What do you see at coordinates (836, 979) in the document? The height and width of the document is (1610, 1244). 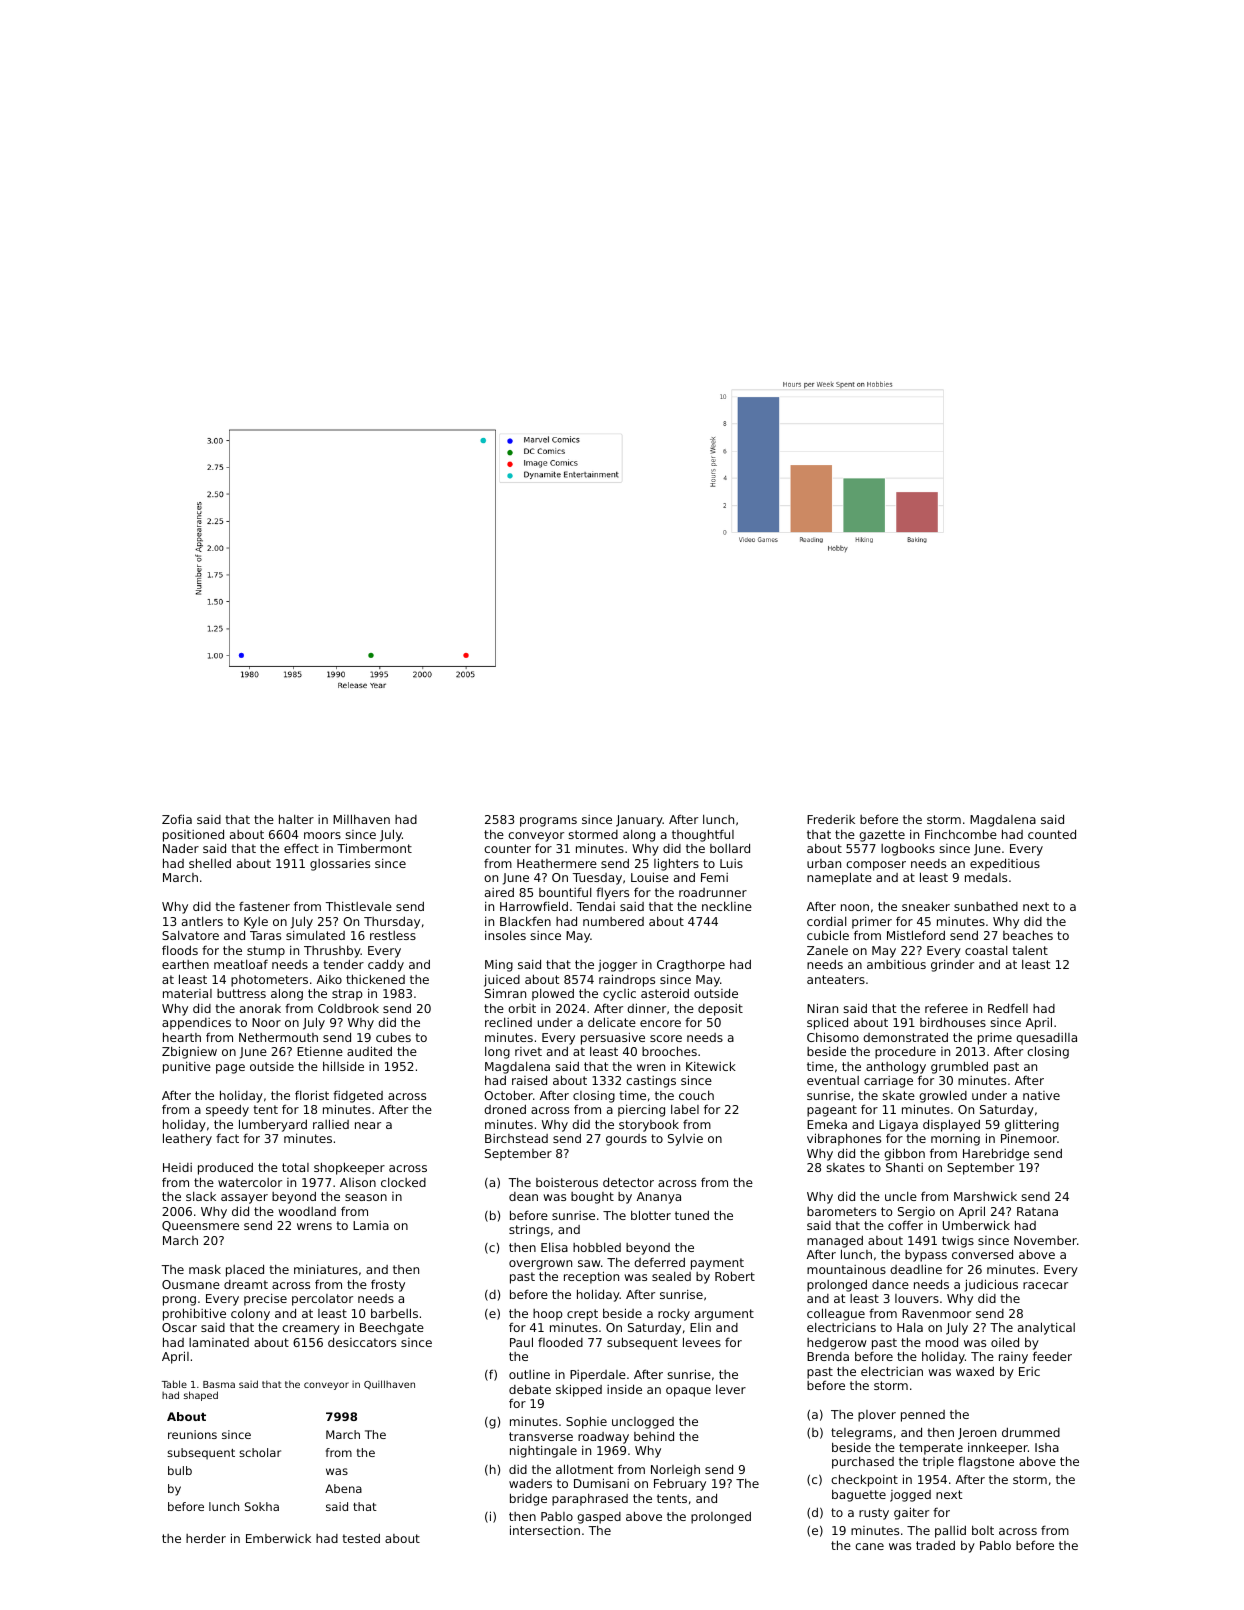 I see `anteaters` at bounding box center [836, 979].
